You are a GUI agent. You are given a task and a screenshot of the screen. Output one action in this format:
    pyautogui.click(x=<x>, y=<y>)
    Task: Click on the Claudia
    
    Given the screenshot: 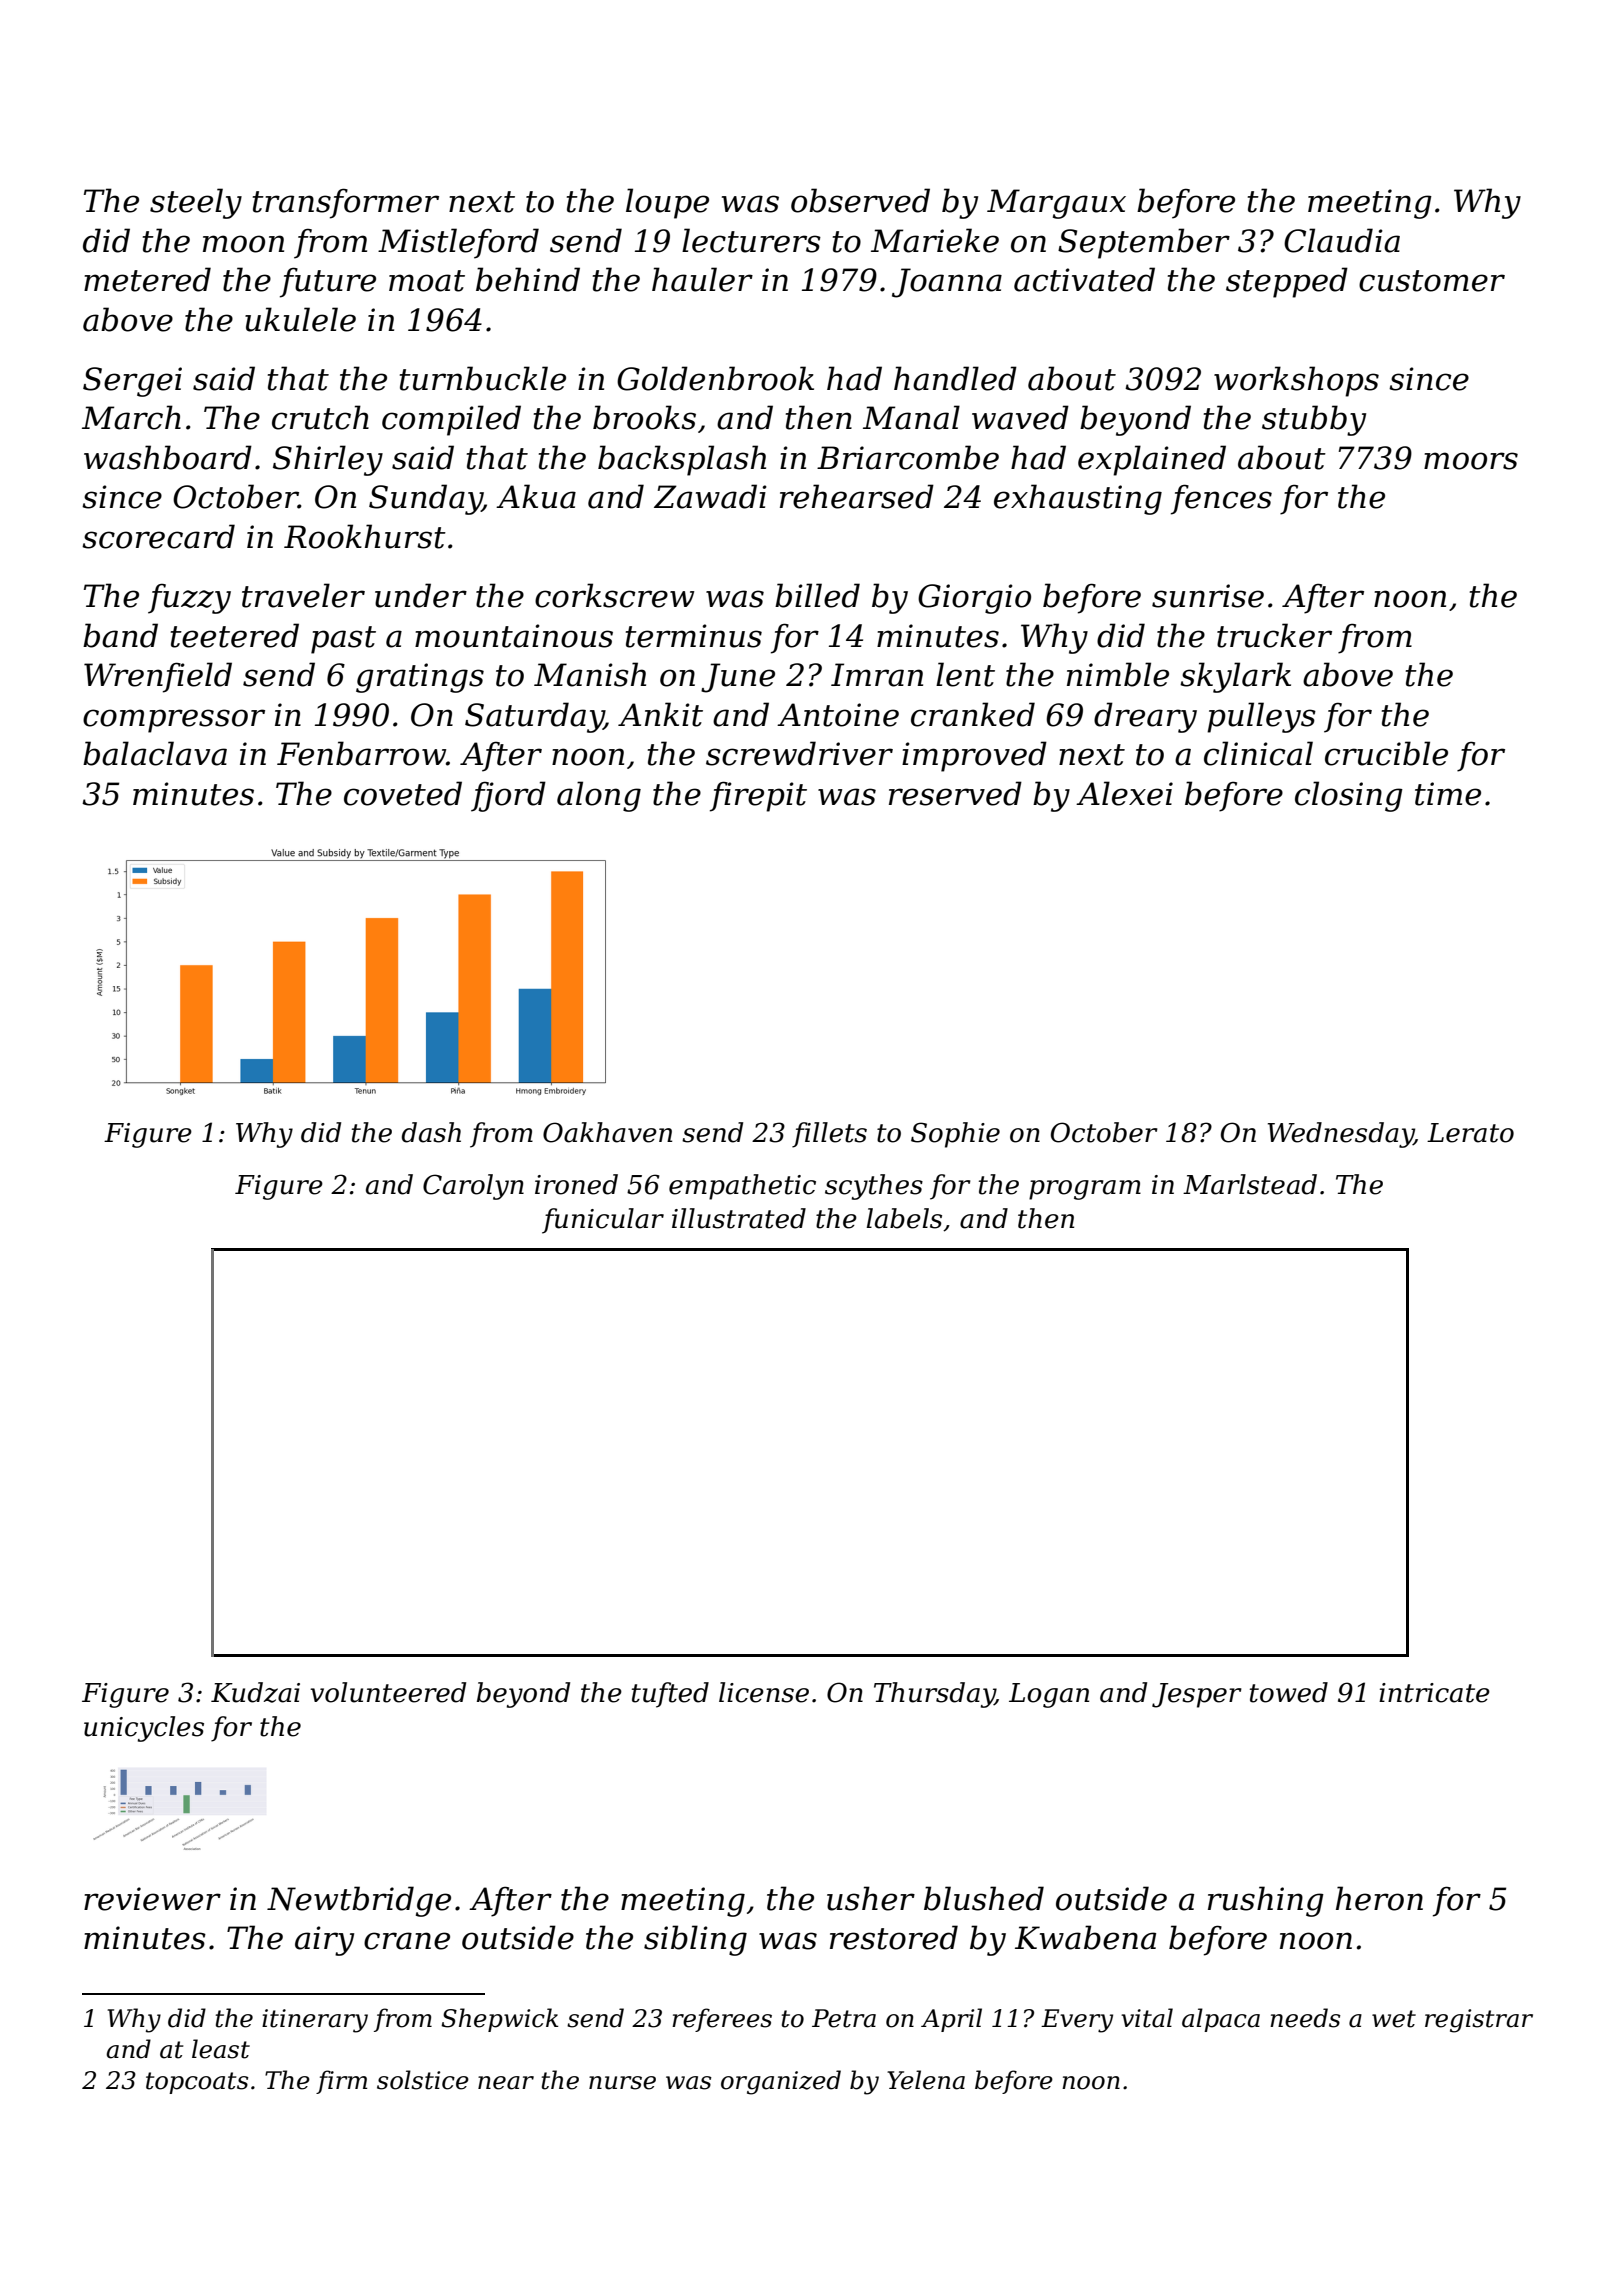 What is the action you would take?
    pyautogui.click(x=1342, y=240)
